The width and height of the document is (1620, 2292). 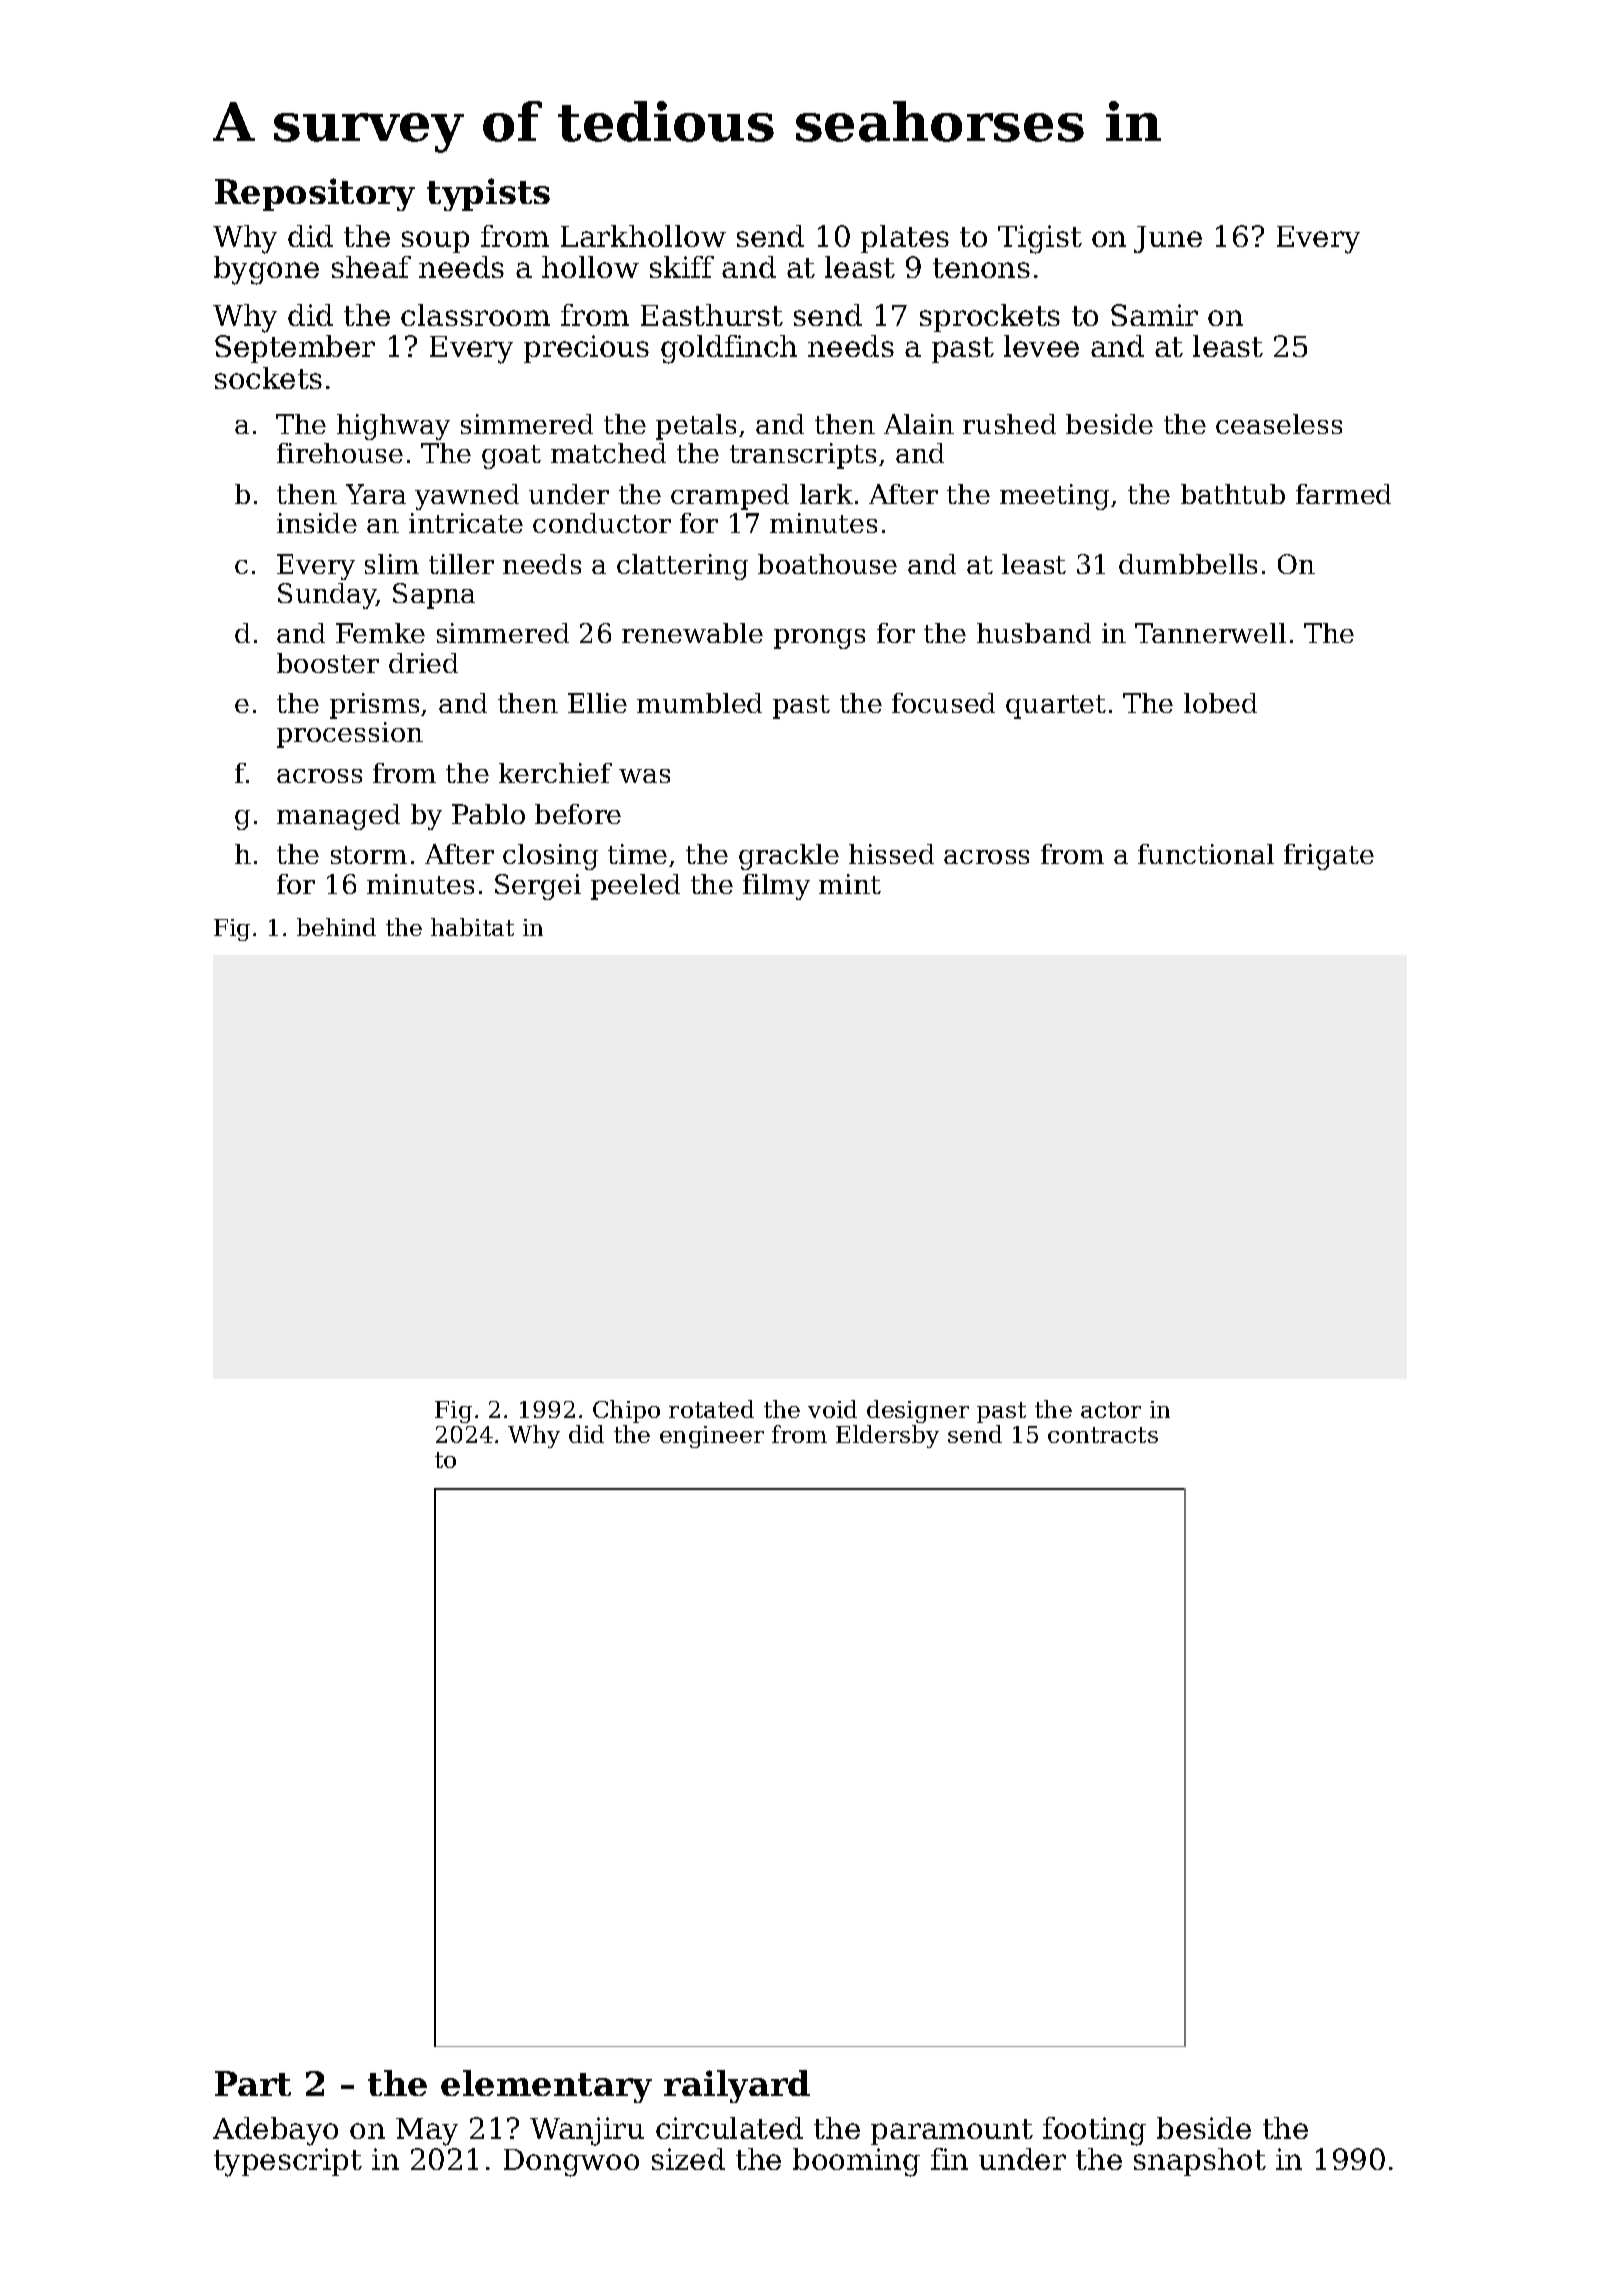 What do you see at coordinates (943, 703) in the document?
I see `focused` at bounding box center [943, 703].
